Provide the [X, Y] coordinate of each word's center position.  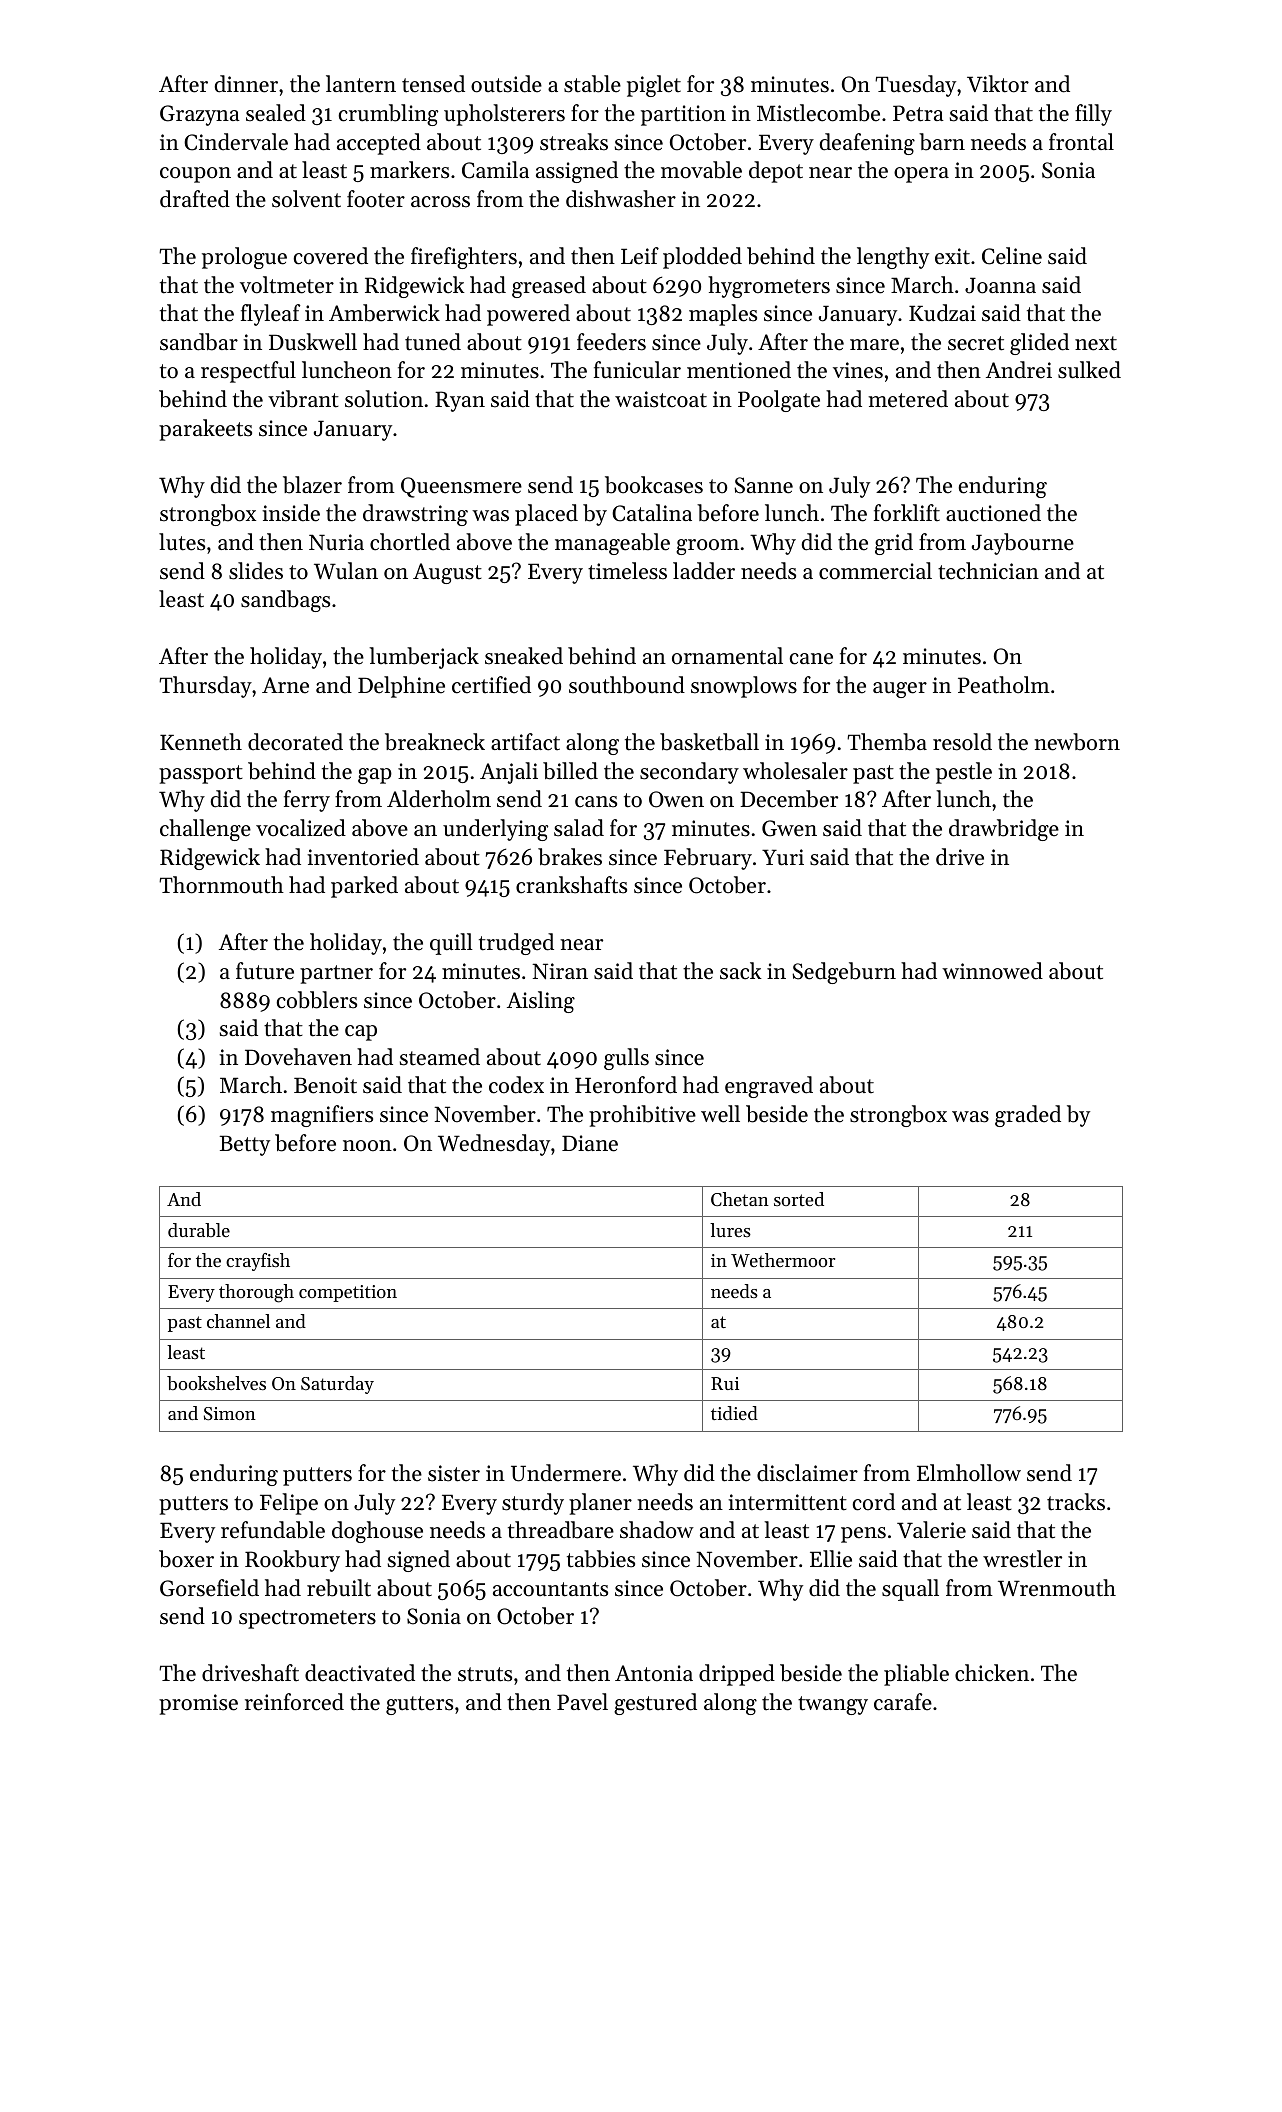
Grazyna [200, 115]
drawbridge [1004, 830]
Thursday [205, 687]
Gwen [789, 828]
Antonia [654, 1673]
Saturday [337, 1385]
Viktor [998, 84]
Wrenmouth [1057, 1588]
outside [506, 84]
